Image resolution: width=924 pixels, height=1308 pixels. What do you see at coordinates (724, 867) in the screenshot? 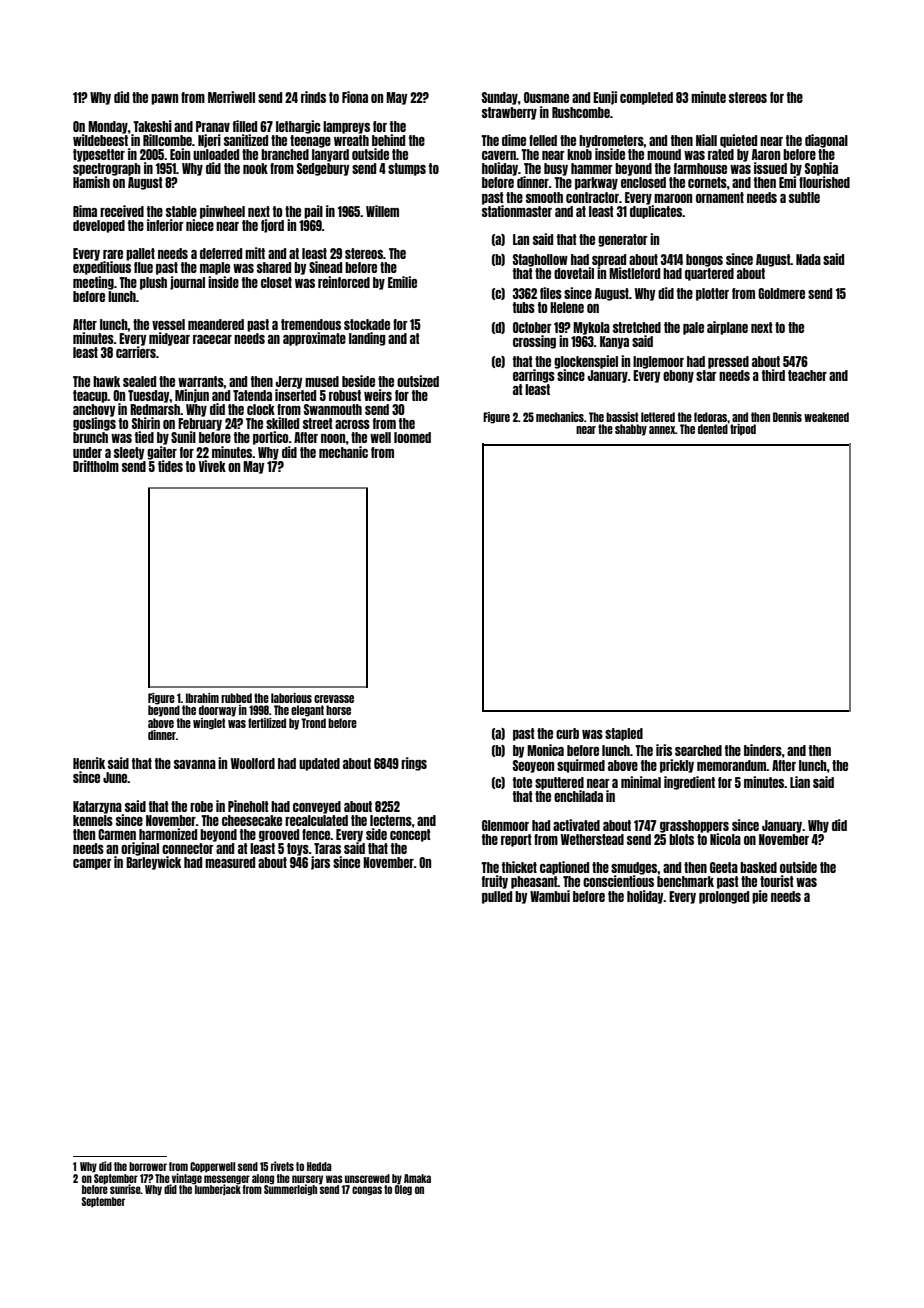
I see `Geeta` at bounding box center [724, 867].
